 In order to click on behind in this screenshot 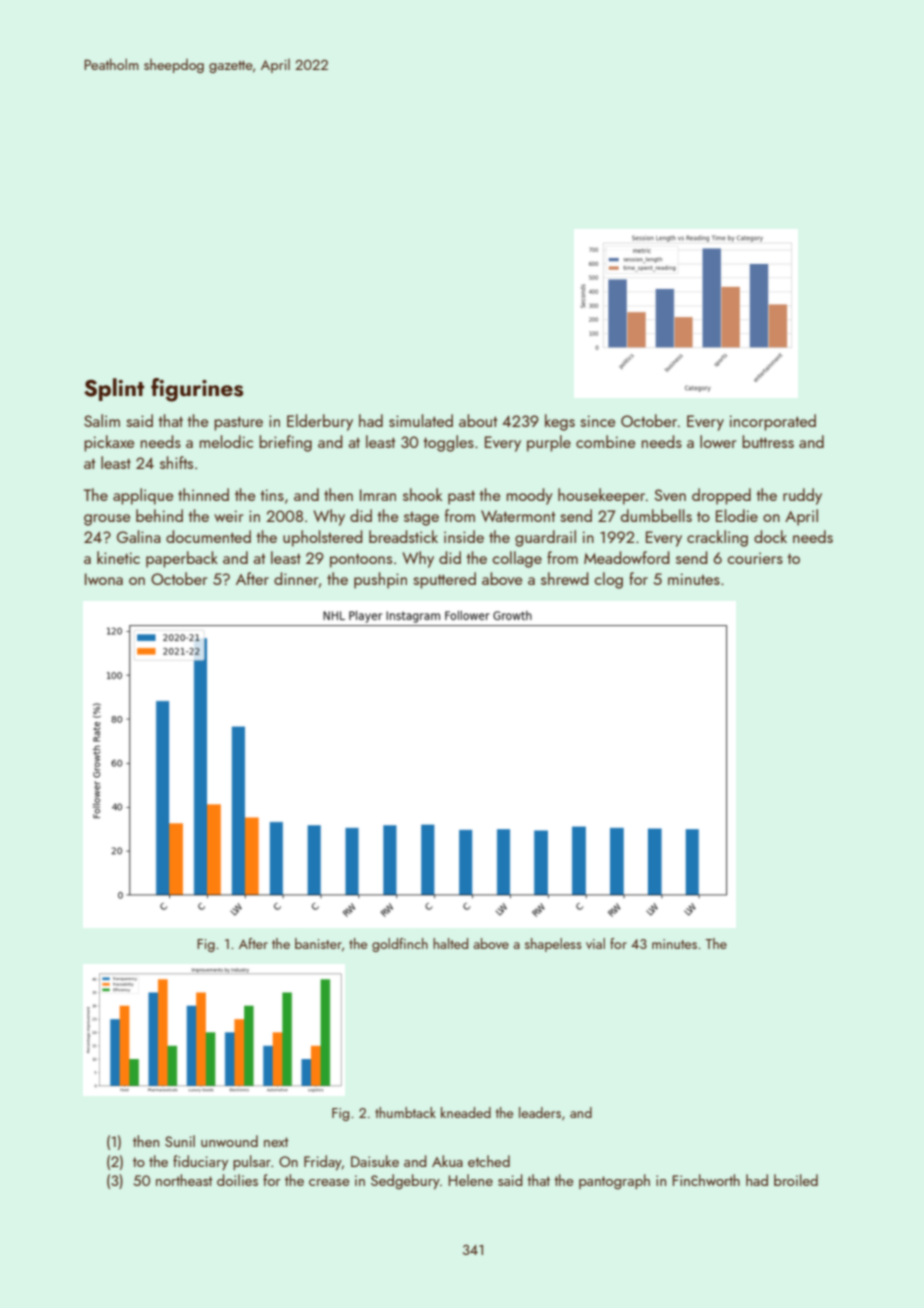, I will do `click(159, 515)`.
